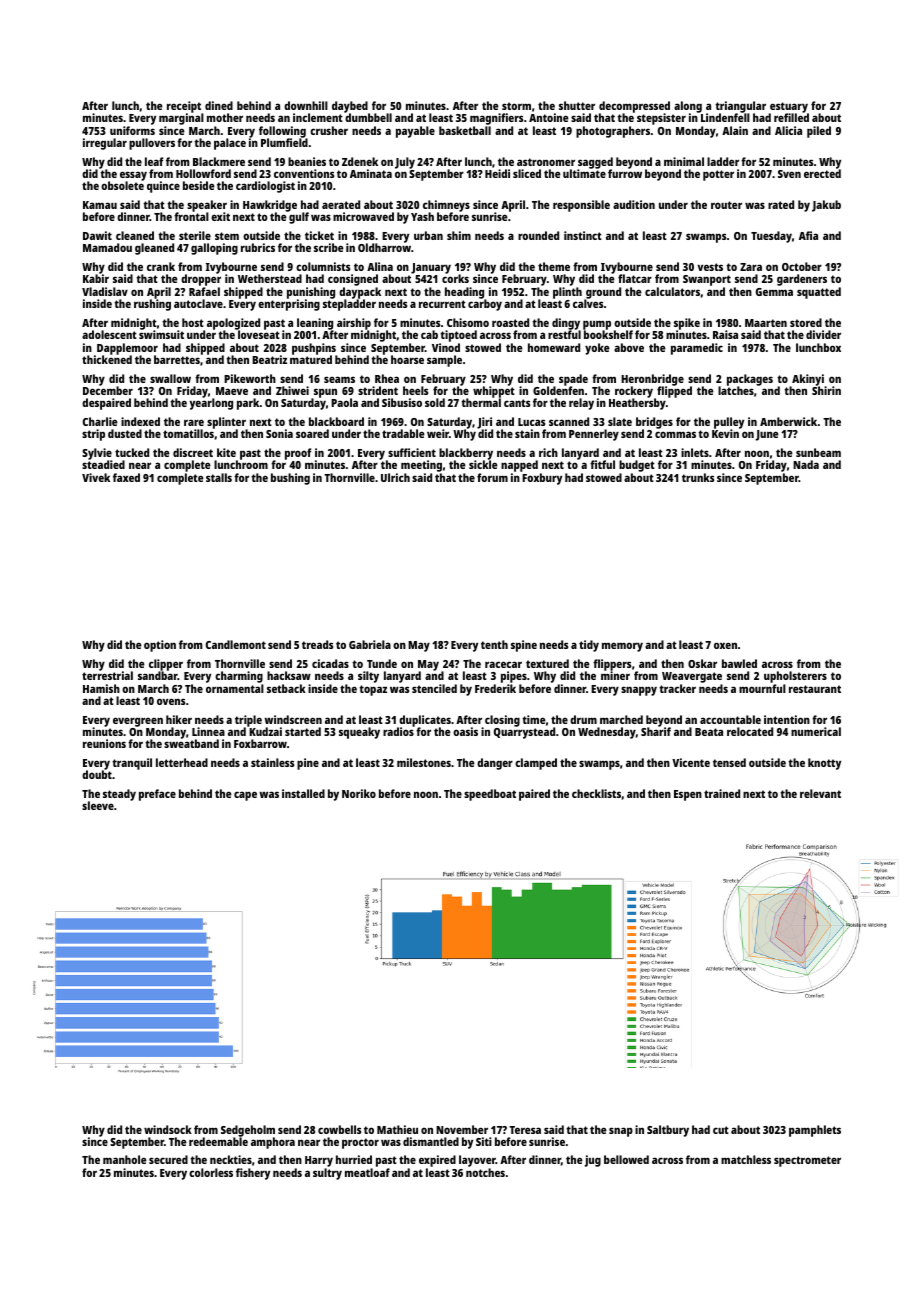 Image resolution: width=924 pixels, height=1308 pixels. What do you see at coordinates (248, 1131) in the document?
I see `Sedgeholm` at bounding box center [248, 1131].
